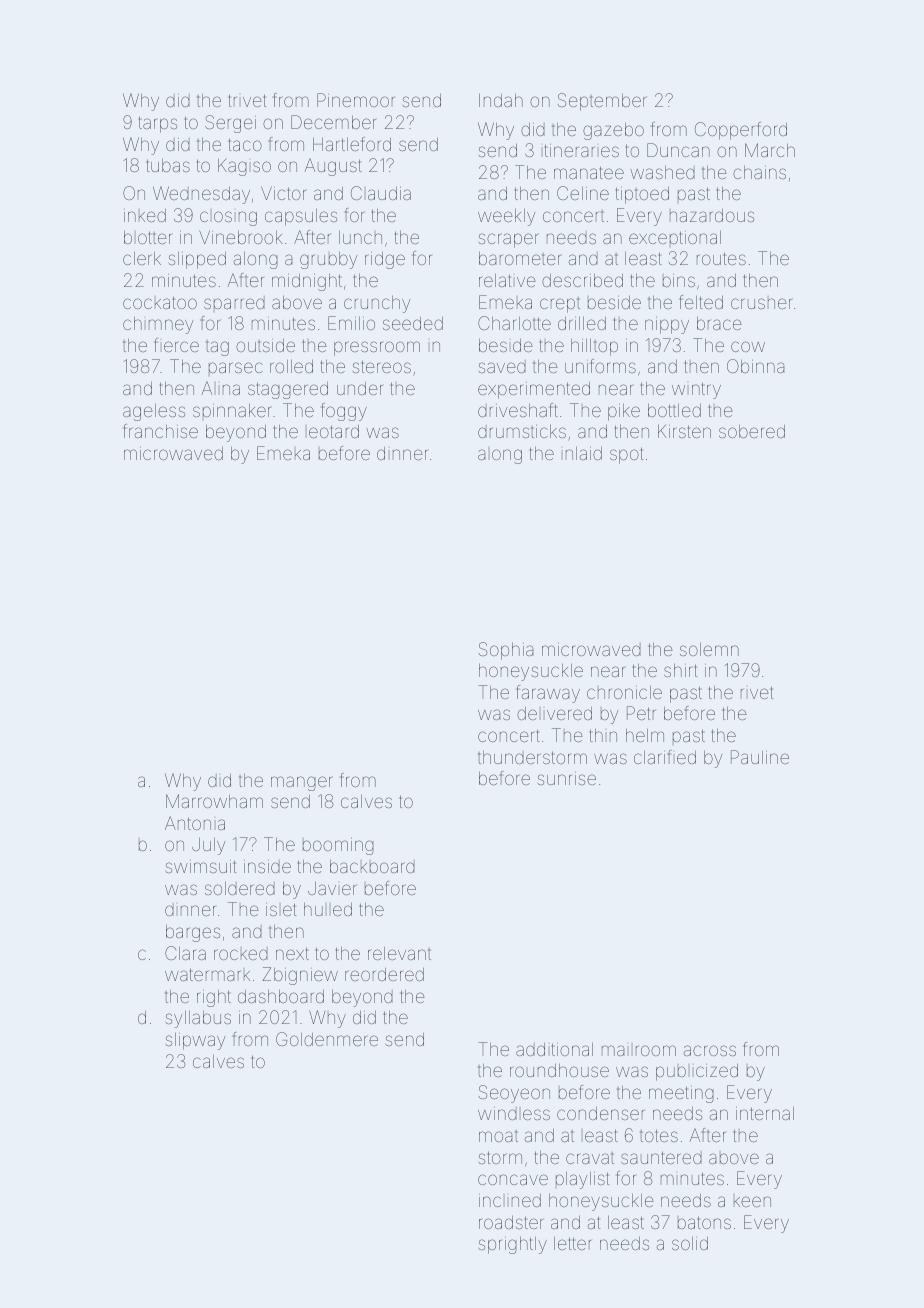 The width and height of the screenshot is (924, 1308). I want to click on clarified, so click(665, 757).
